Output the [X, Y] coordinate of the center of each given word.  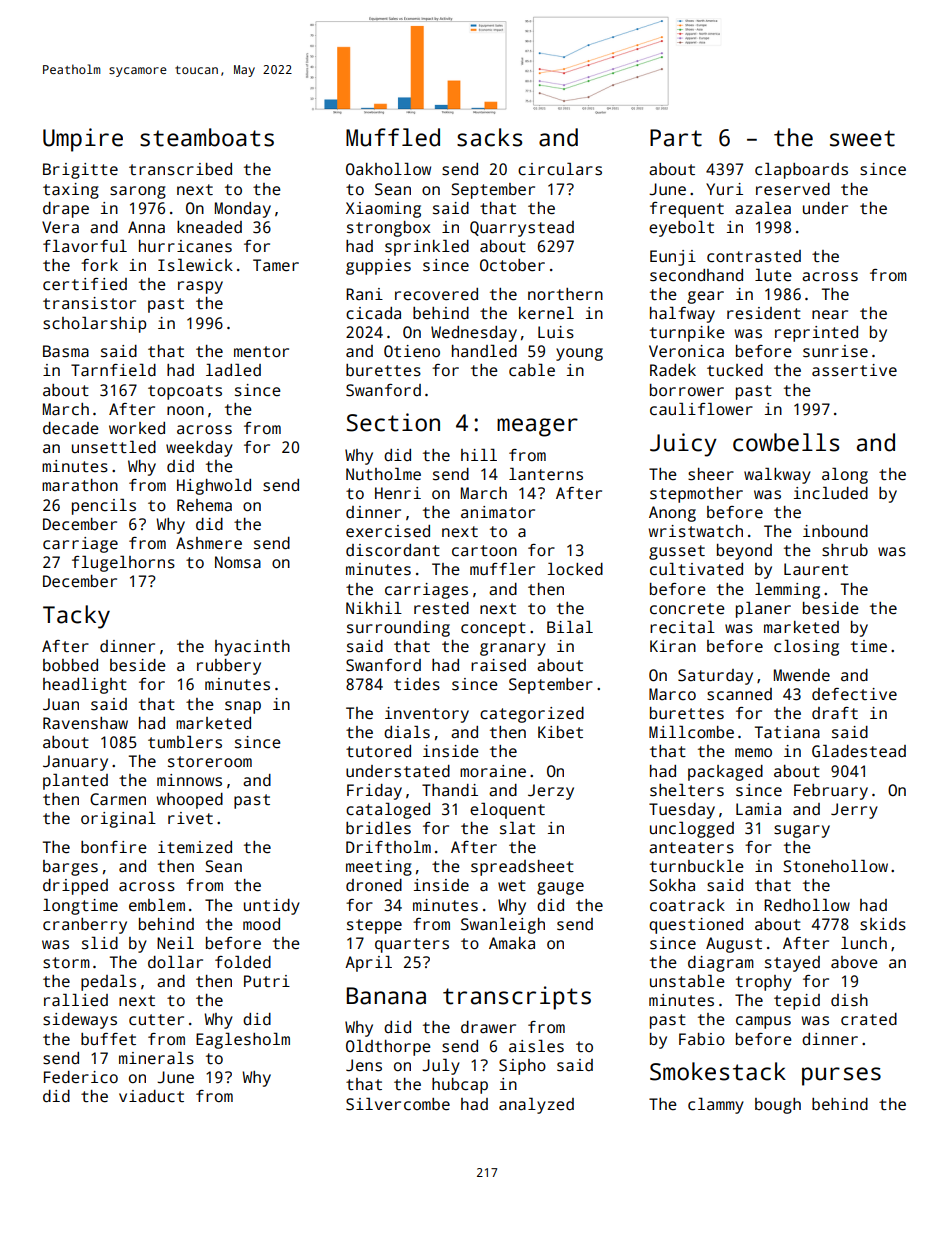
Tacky [76, 617]
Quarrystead [522, 229]
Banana [386, 996]
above [854, 962]
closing [806, 647]
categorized [532, 715]
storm [66, 963]
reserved [793, 189]
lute [773, 275]
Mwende [802, 675]
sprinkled [427, 247]
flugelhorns [123, 563]
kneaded [209, 227]
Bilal [570, 626]
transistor [89, 303]
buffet [108, 1039]
